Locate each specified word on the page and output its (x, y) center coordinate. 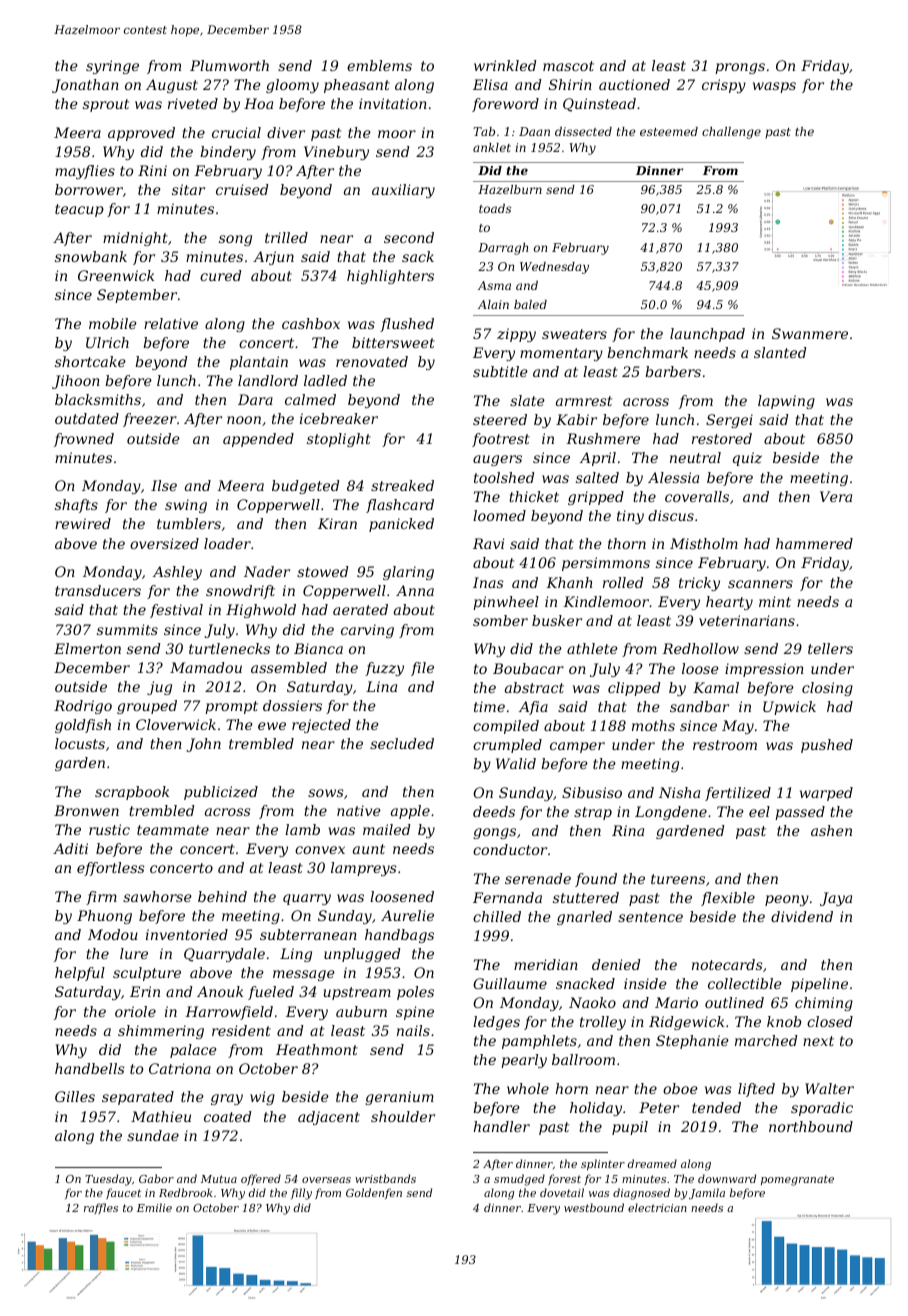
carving (367, 631)
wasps (774, 87)
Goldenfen (374, 1193)
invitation (393, 103)
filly (301, 1194)
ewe (272, 726)
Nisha (679, 792)
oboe (680, 1088)
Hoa (258, 103)
